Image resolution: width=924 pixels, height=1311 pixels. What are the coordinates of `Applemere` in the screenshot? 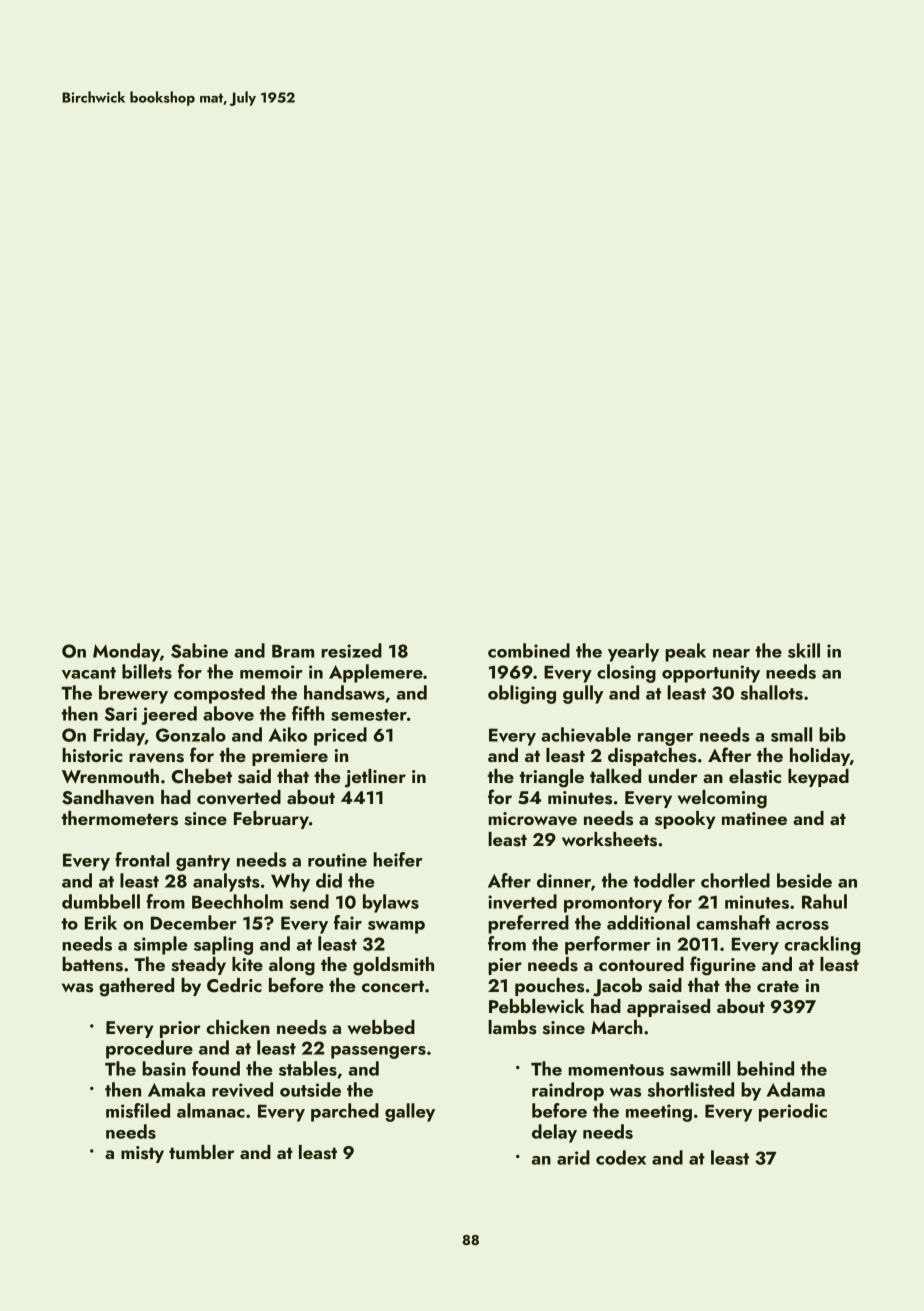 It's located at (376, 673).
